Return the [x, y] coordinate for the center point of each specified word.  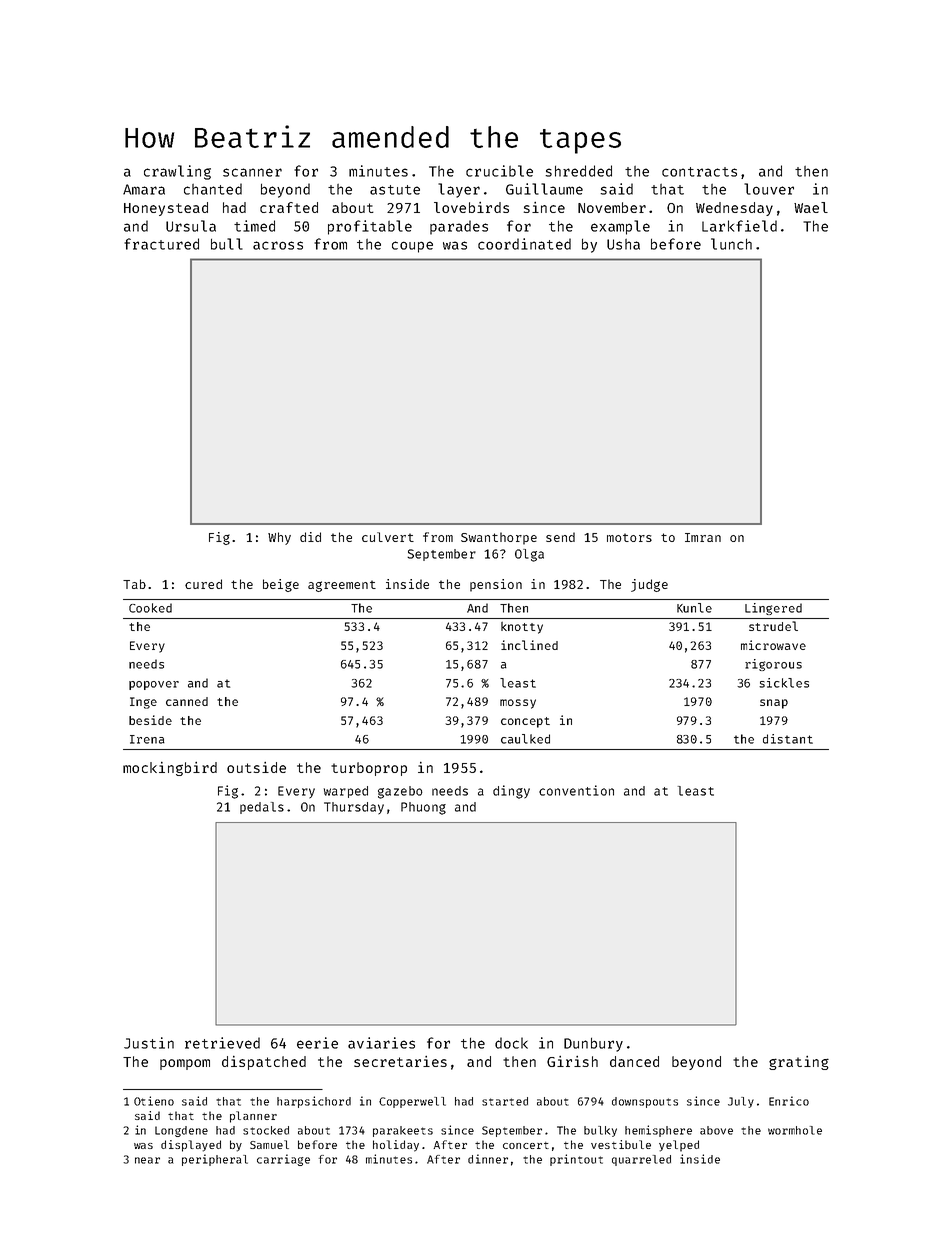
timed [254, 226]
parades [459, 227]
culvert [388, 537]
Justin [149, 1043]
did [310, 537]
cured [203, 584]
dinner [488, 1159]
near [147, 1160]
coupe [412, 247]
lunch [731, 244]
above [716, 1130]
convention [576, 790]
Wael [811, 207]
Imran [703, 537]
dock [511, 1043]
